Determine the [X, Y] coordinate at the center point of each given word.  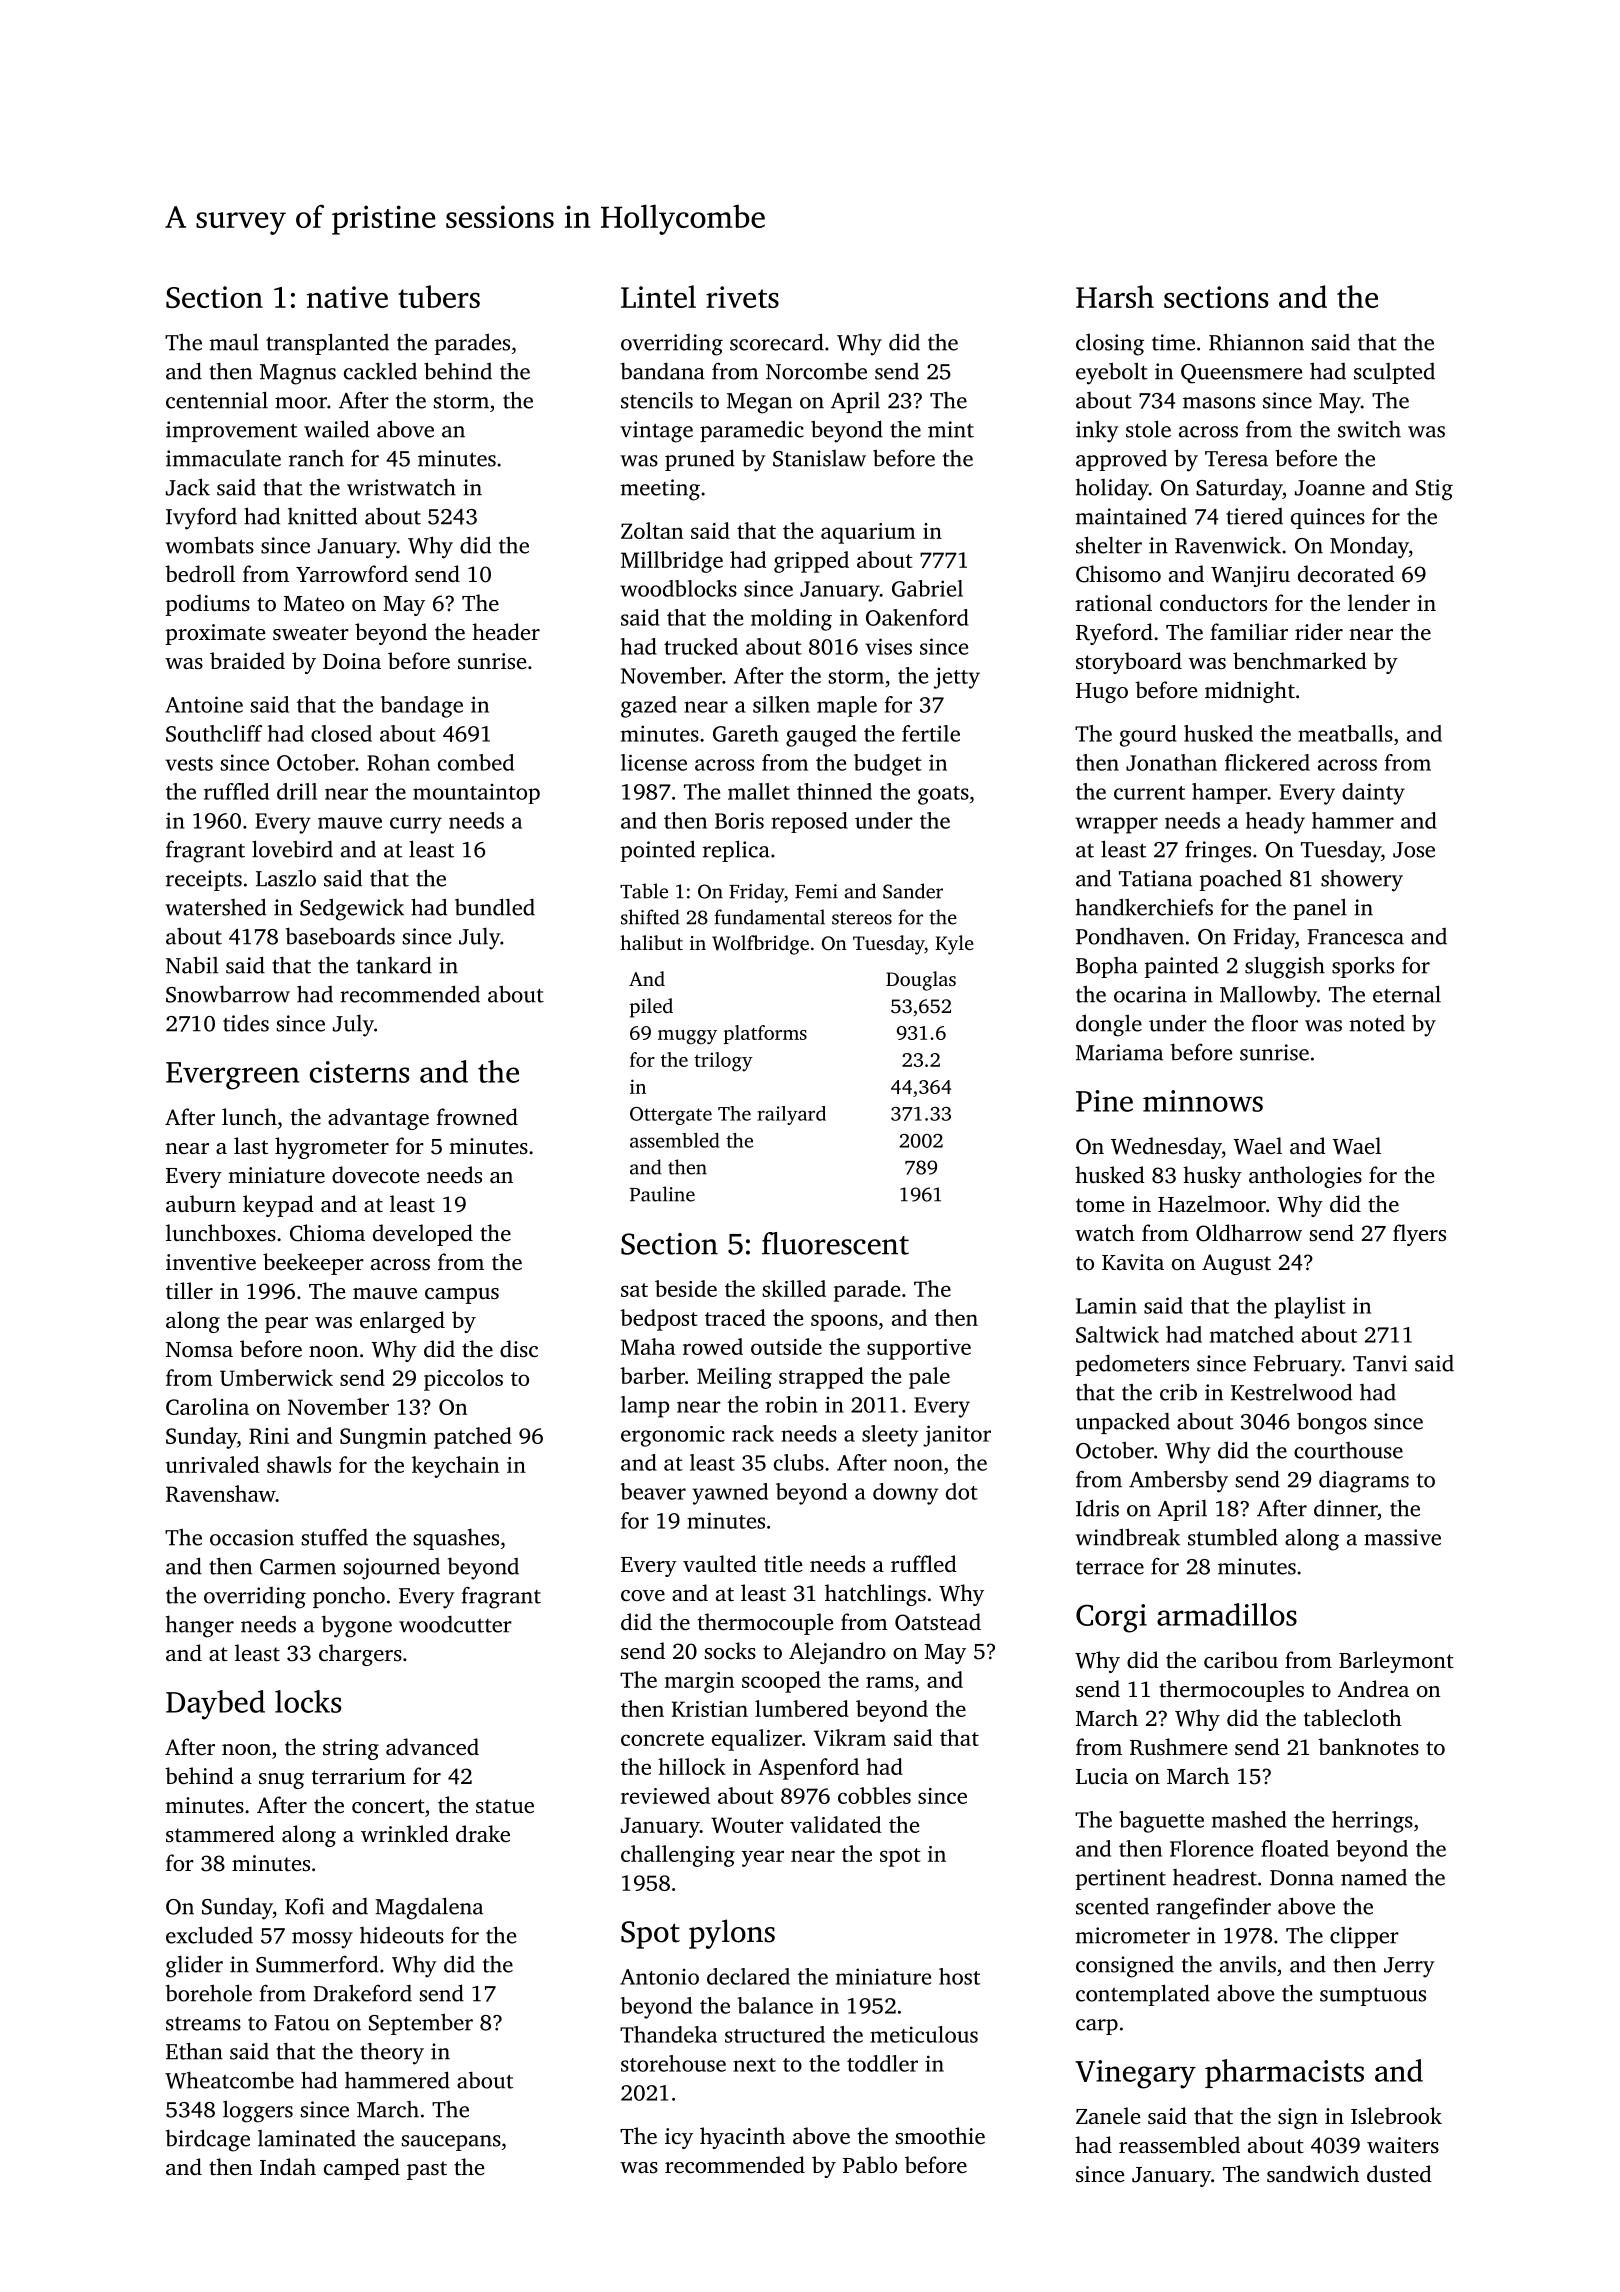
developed [423, 1235]
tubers [439, 296]
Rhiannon [1256, 342]
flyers [1419, 1235]
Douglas [921, 981]
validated [835, 1824]
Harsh [1115, 296]
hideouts [402, 1935]
